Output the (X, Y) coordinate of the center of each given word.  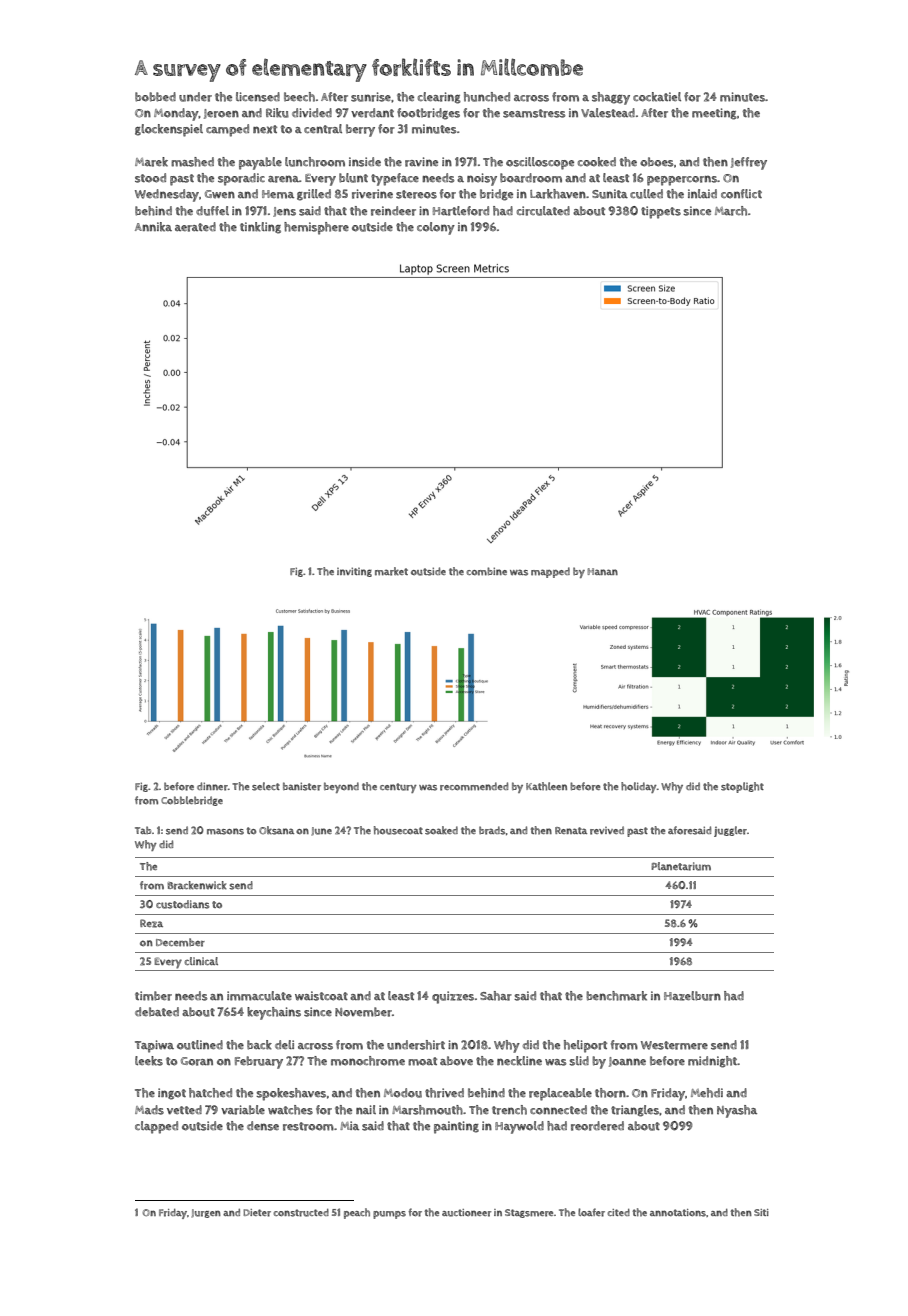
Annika (153, 227)
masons (225, 831)
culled (646, 194)
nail (366, 1109)
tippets (661, 212)
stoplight (742, 787)
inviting (354, 572)
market (391, 571)
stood (150, 178)
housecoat (398, 830)
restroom (308, 1126)
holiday (639, 787)
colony (436, 228)
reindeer (393, 211)
